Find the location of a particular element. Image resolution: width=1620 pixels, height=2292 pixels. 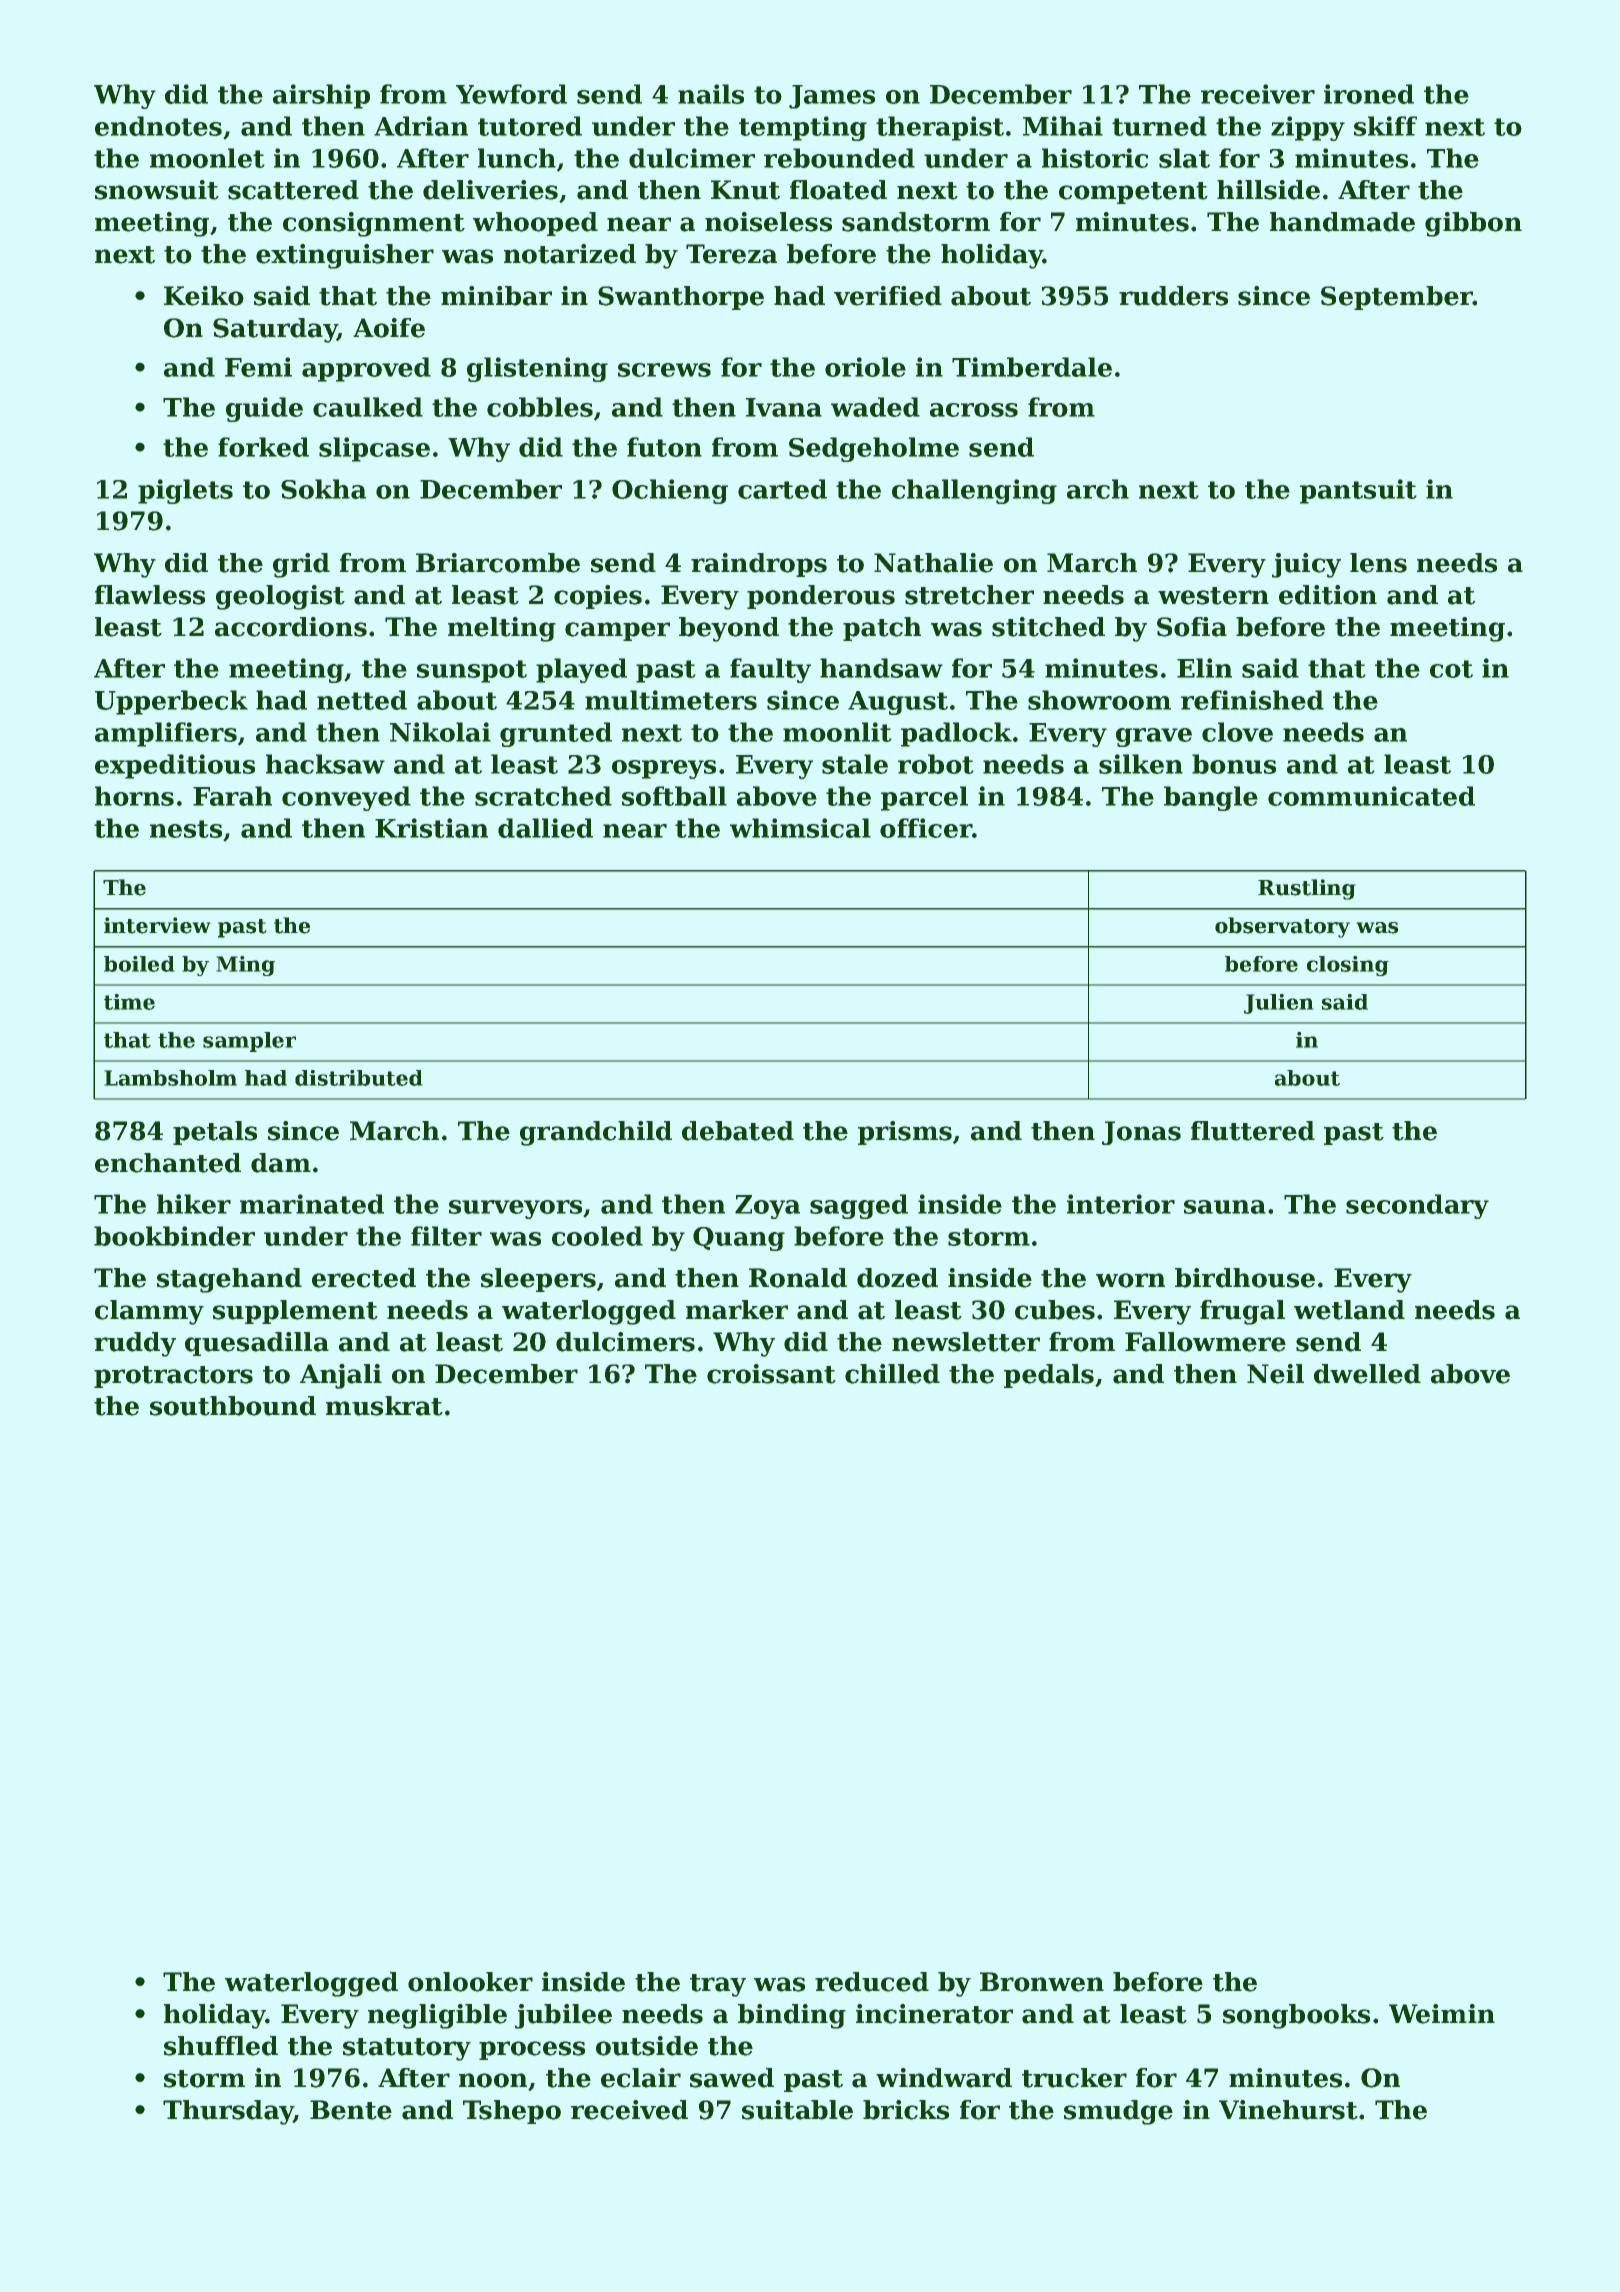

carted is located at coordinates (782, 489).
